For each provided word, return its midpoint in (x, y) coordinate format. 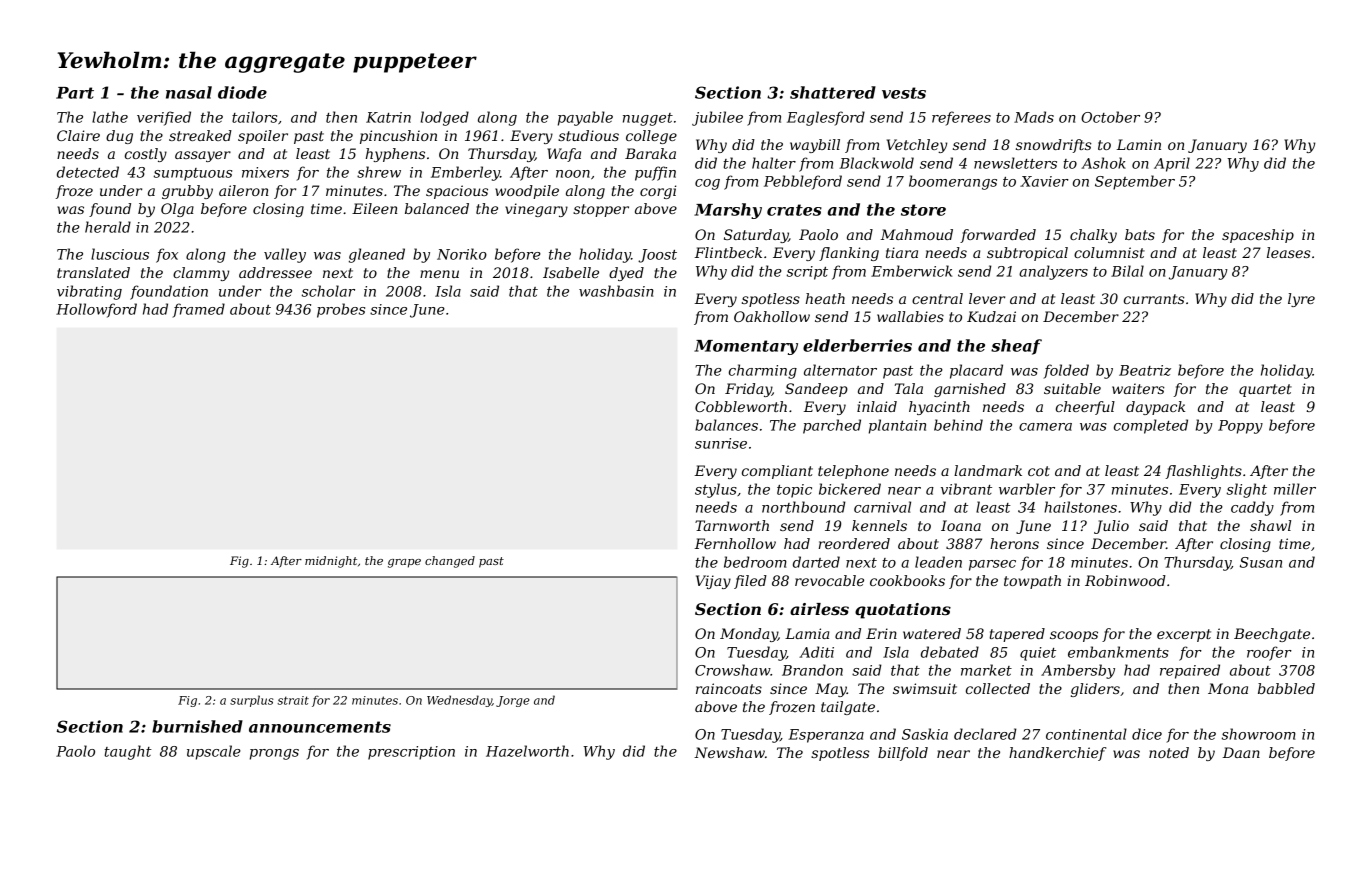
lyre (1301, 300)
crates (794, 210)
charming (763, 371)
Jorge (513, 701)
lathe (110, 117)
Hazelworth (527, 751)
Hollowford (96, 310)
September (1135, 182)
